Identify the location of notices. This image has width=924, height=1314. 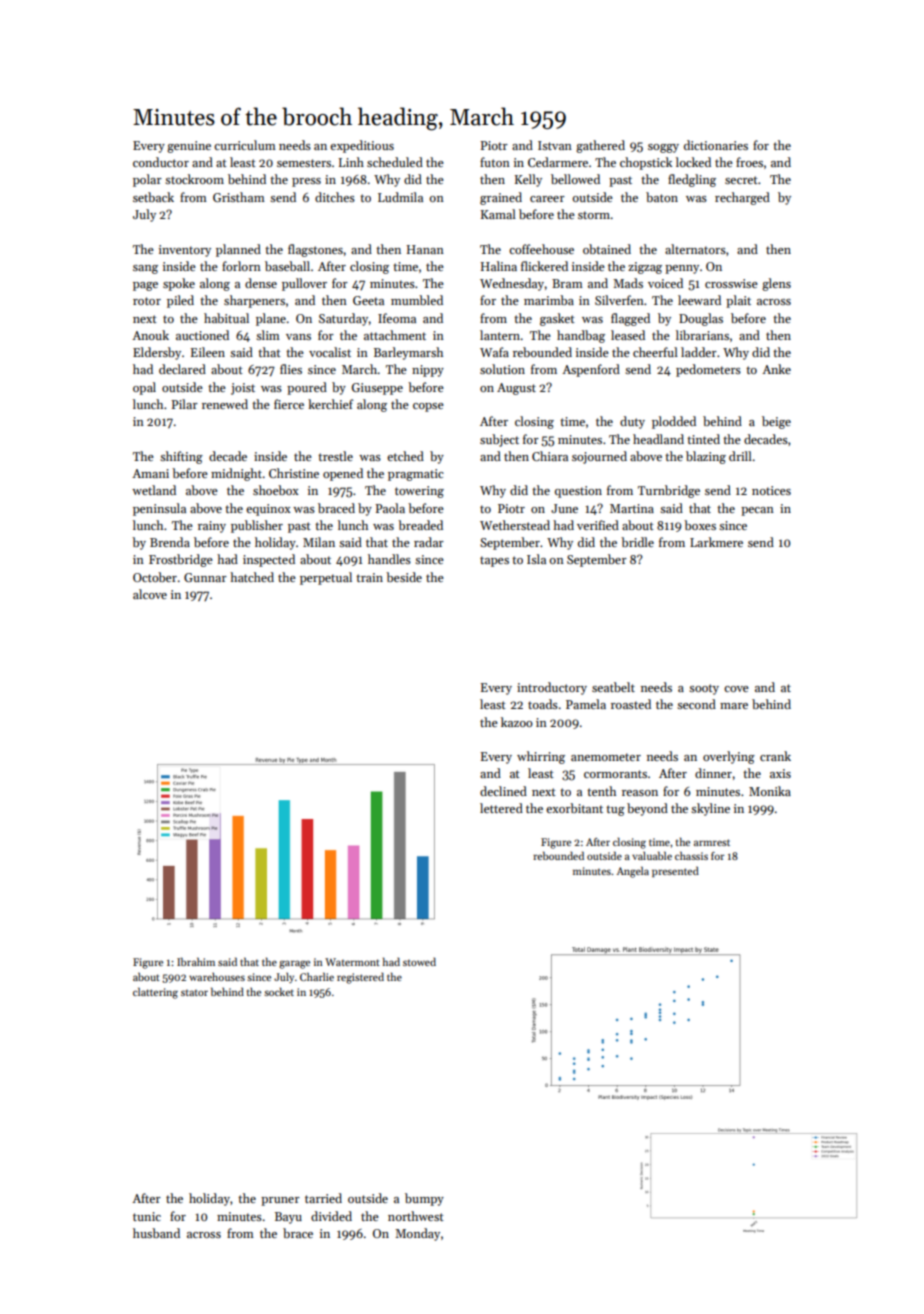
(771, 490).
